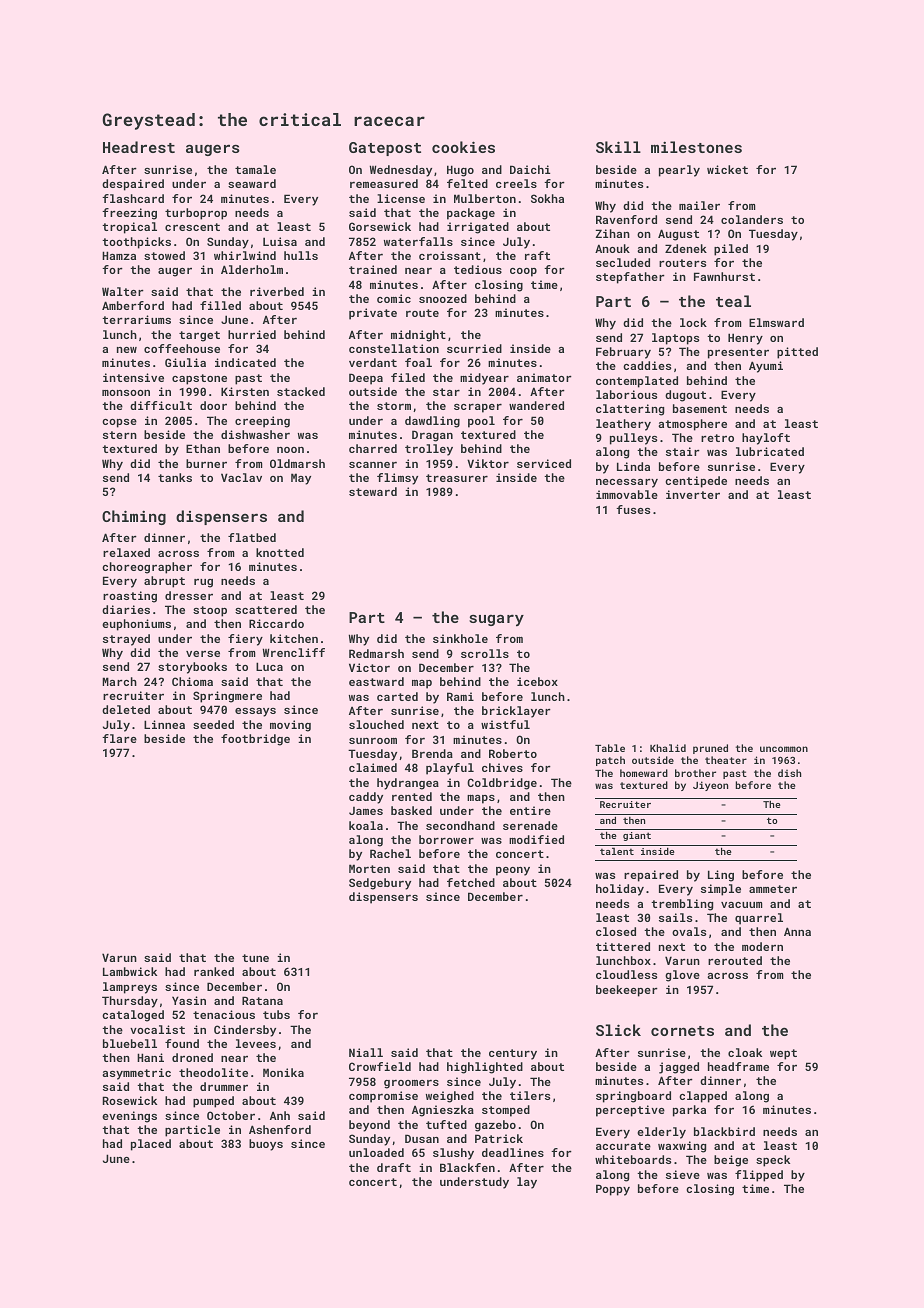 The height and width of the document is (1308, 924). I want to click on sieve, so click(683, 1174).
